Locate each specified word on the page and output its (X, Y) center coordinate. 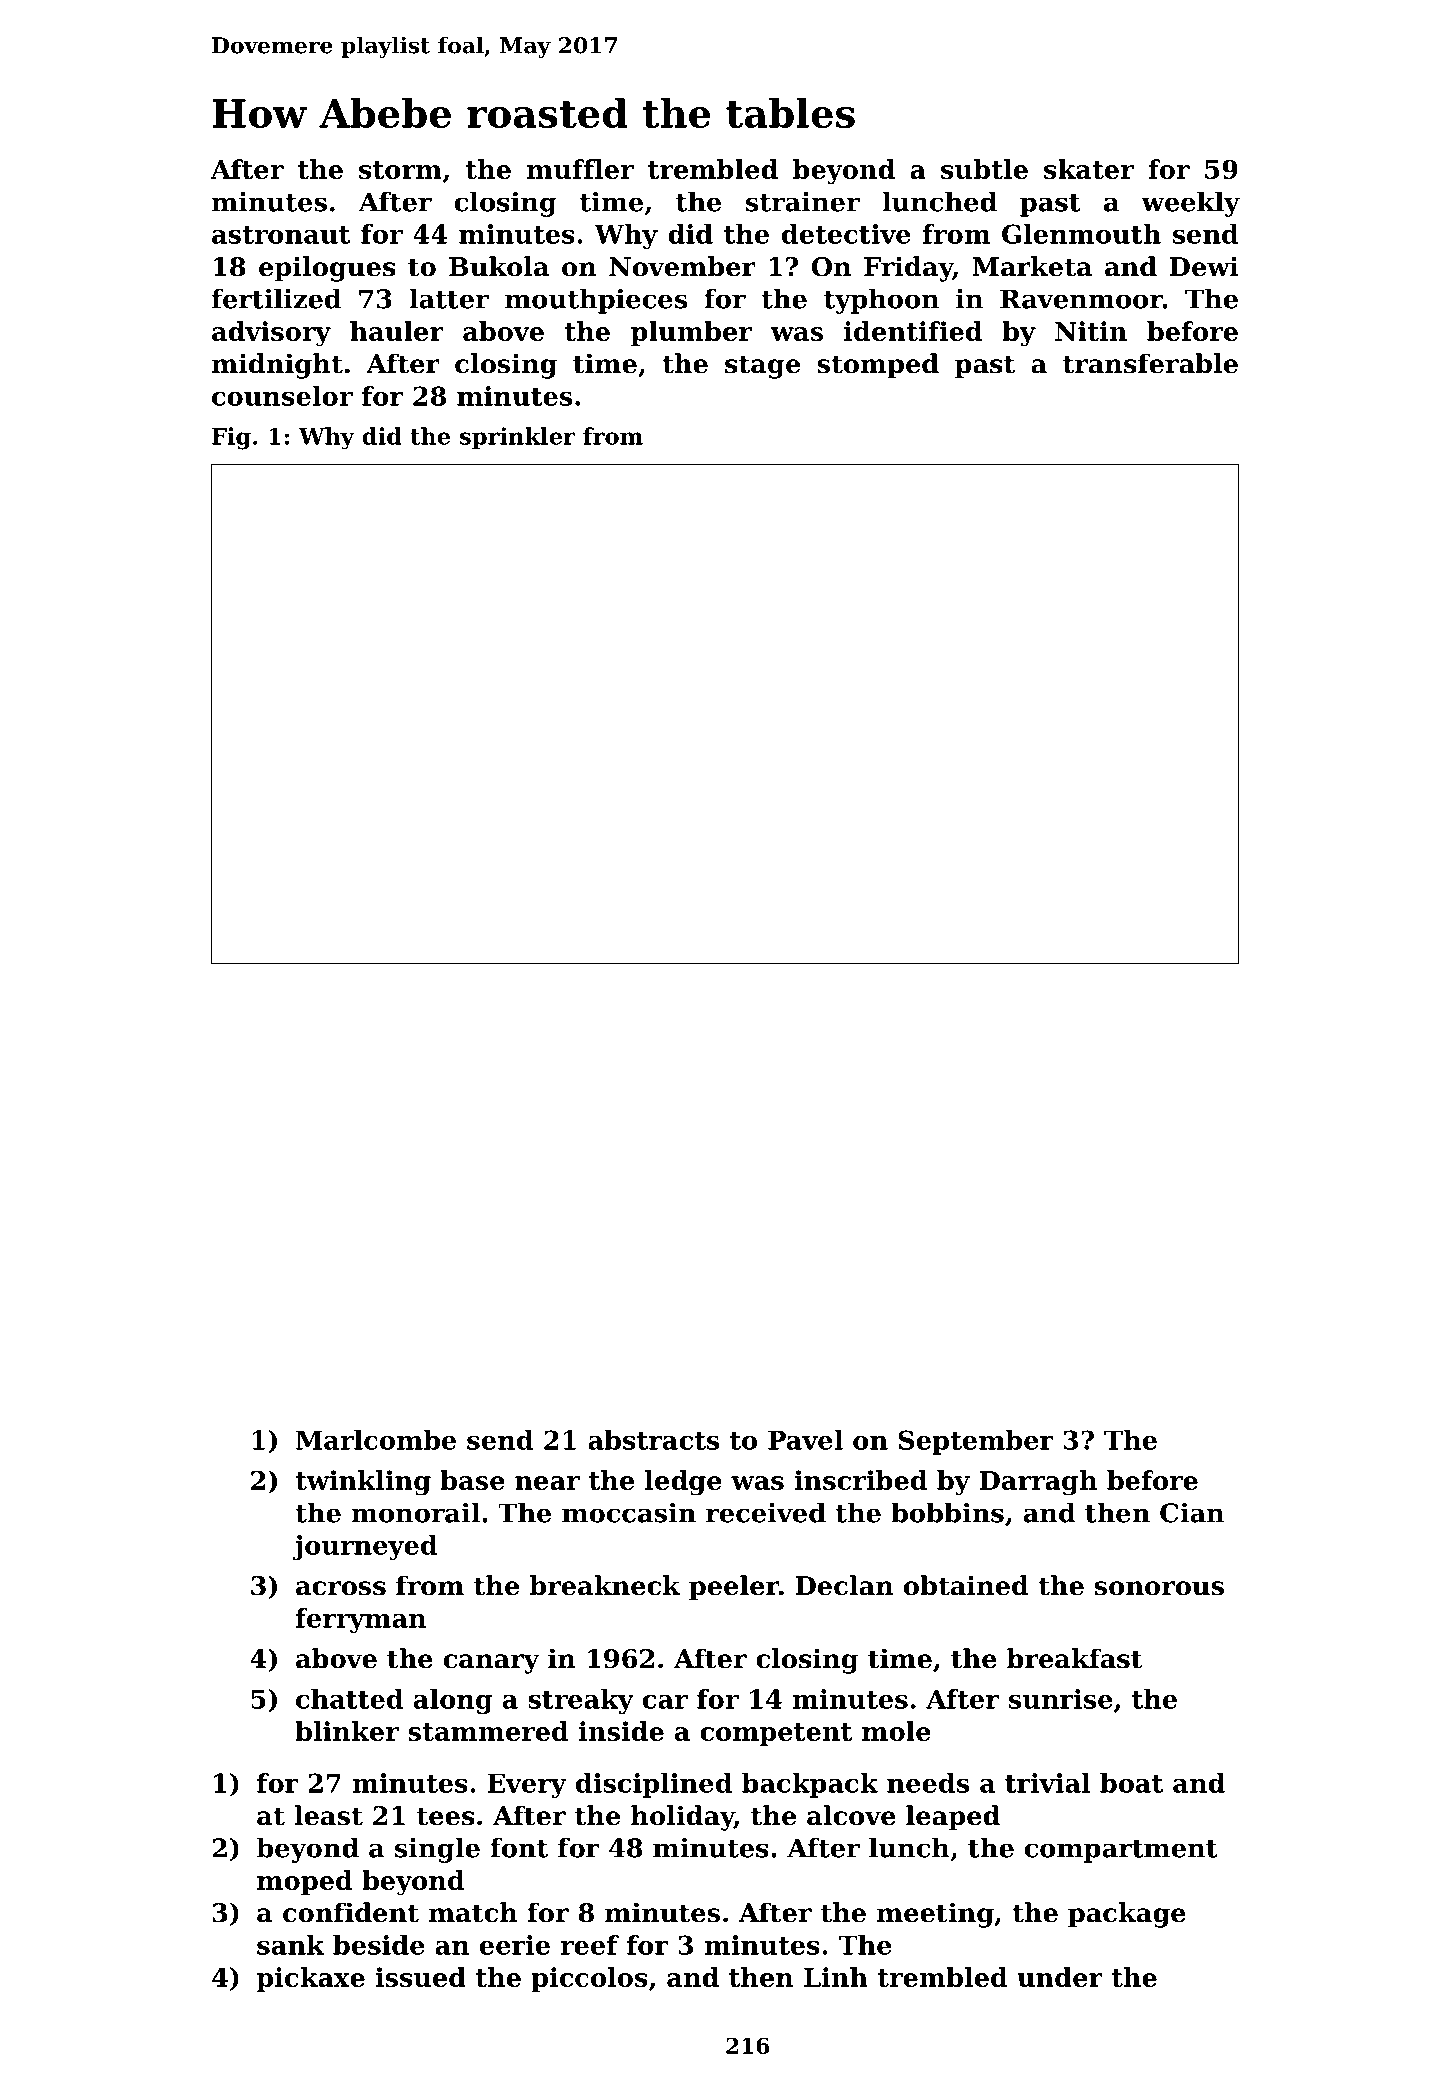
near (547, 1483)
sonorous (1159, 1588)
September (976, 1442)
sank (290, 1945)
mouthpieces (596, 301)
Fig (231, 438)
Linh (836, 1977)
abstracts (653, 1440)
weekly (1190, 204)
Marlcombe (376, 1440)
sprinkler (517, 438)
